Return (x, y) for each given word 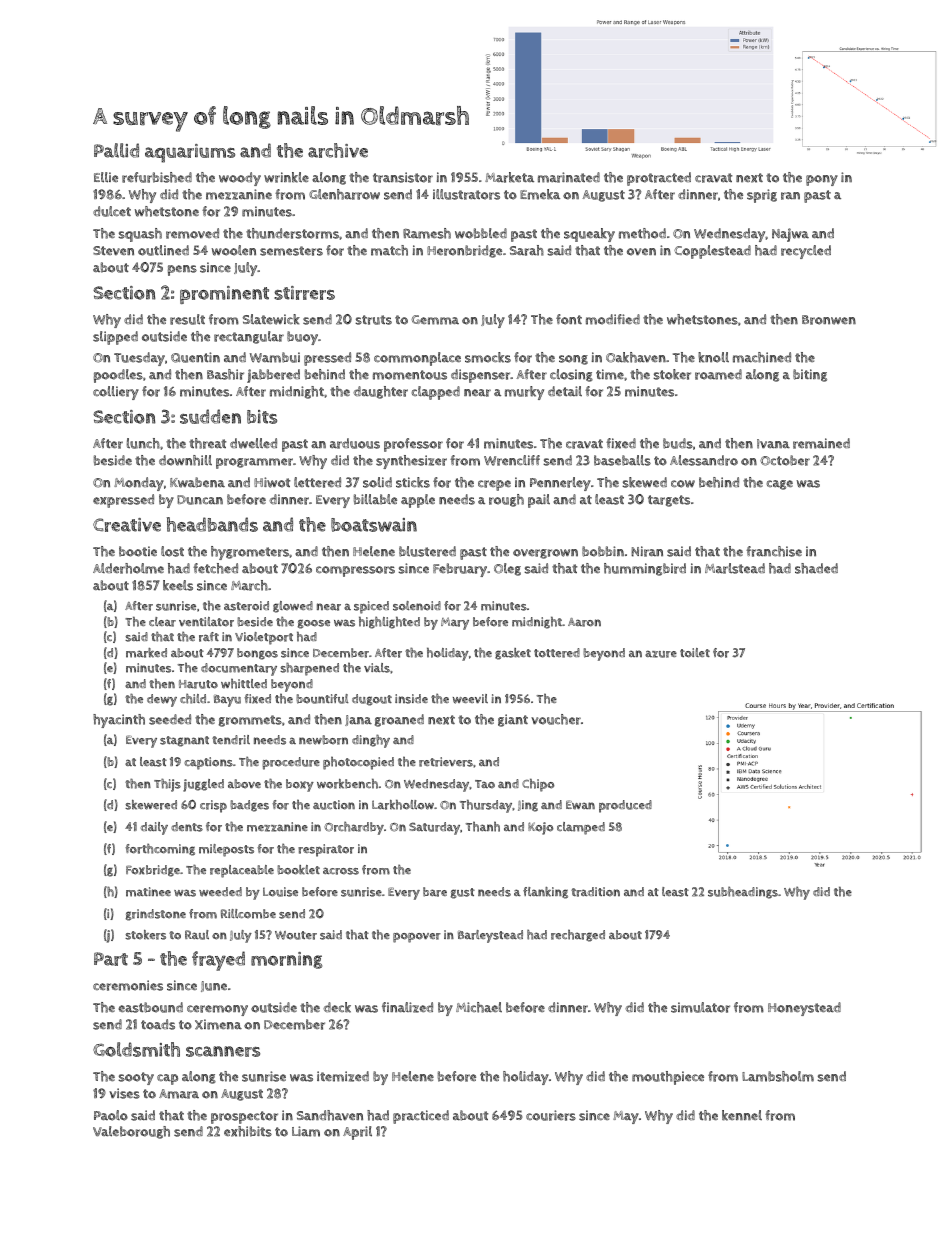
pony (822, 180)
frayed (218, 961)
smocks (488, 357)
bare (435, 892)
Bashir (225, 374)
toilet (695, 653)
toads (158, 1024)
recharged (578, 935)
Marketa (509, 177)
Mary (455, 623)
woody (240, 179)
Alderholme (128, 568)
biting (810, 375)
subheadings (743, 892)
